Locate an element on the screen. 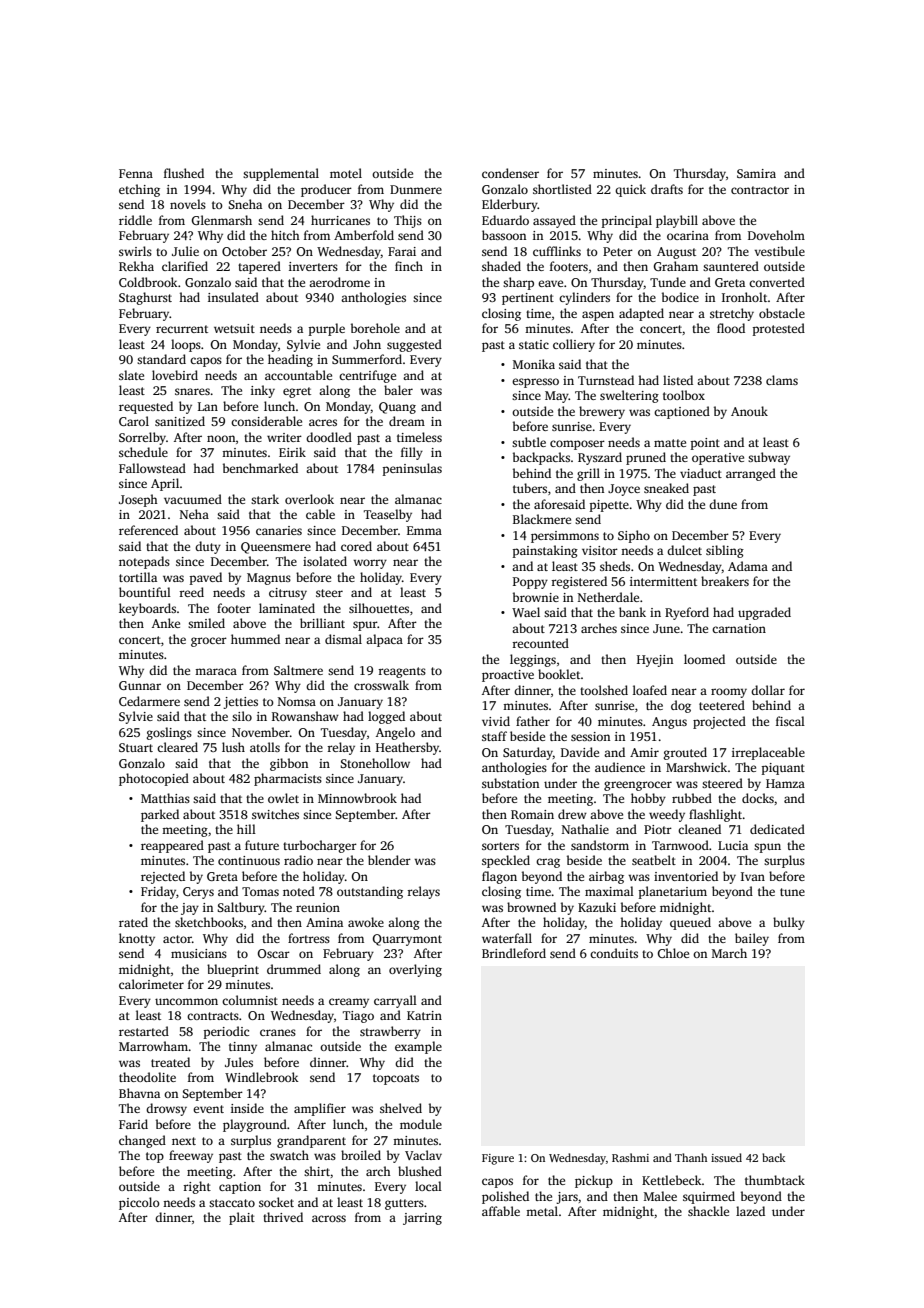 The width and height of the screenshot is (924, 1308). requested is located at coordinates (146, 407).
